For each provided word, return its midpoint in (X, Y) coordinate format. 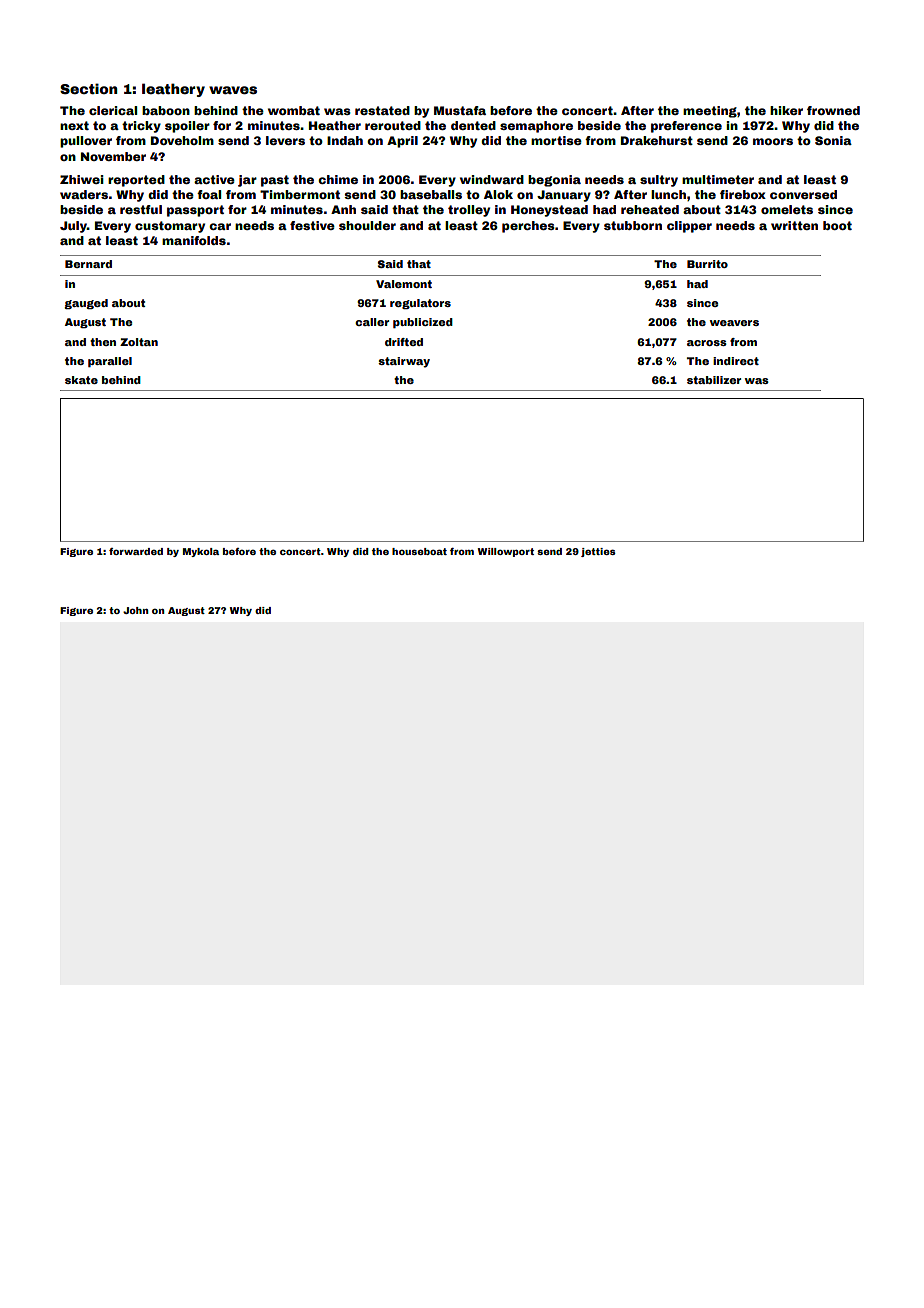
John (136, 610)
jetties (598, 552)
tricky (141, 127)
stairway (404, 362)
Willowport (506, 552)
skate (81, 380)
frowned (833, 110)
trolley (469, 211)
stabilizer (714, 380)
